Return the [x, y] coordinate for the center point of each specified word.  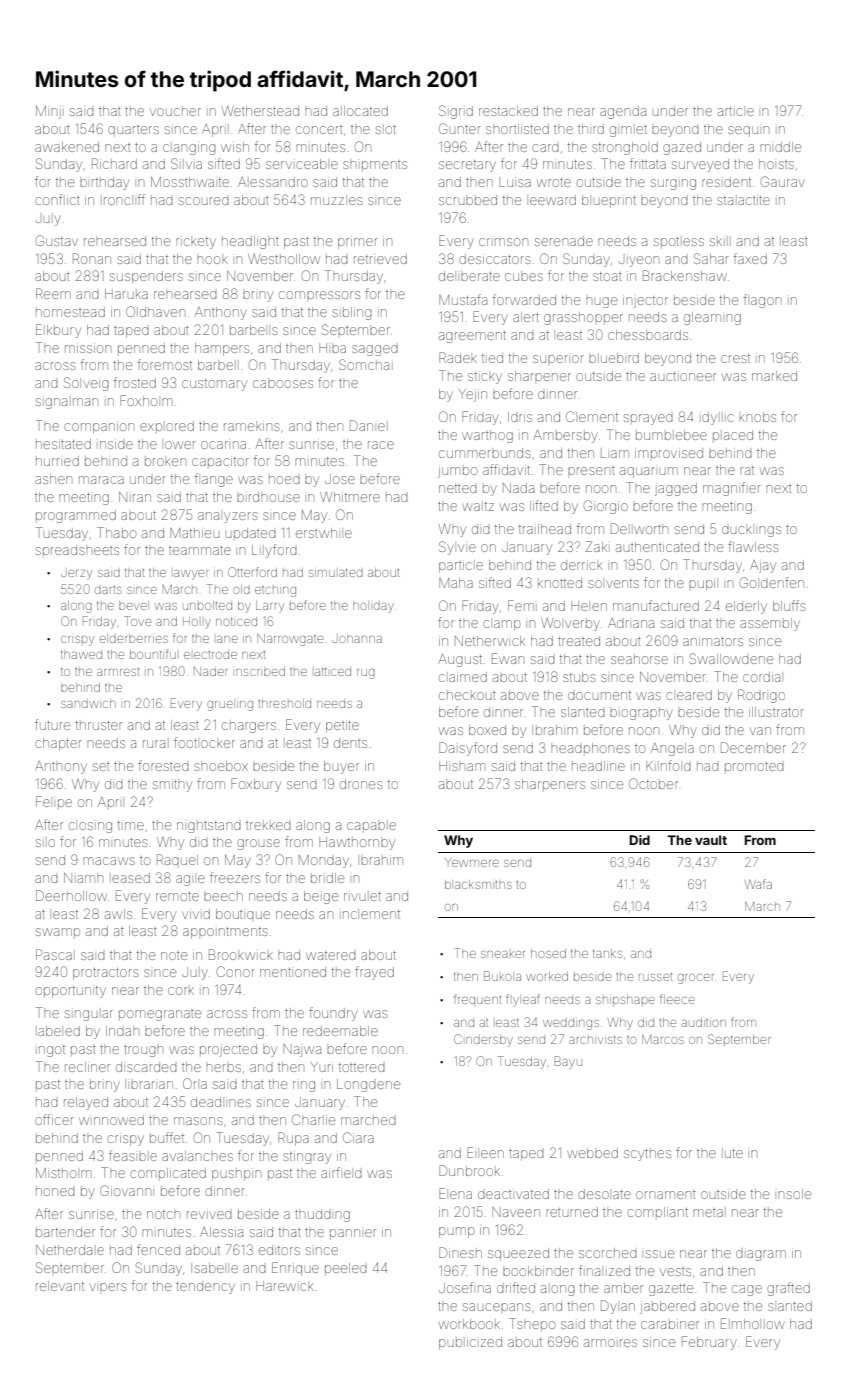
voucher [175, 112]
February [709, 1343]
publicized [470, 1343]
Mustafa [463, 299]
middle [780, 147]
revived [209, 1215]
